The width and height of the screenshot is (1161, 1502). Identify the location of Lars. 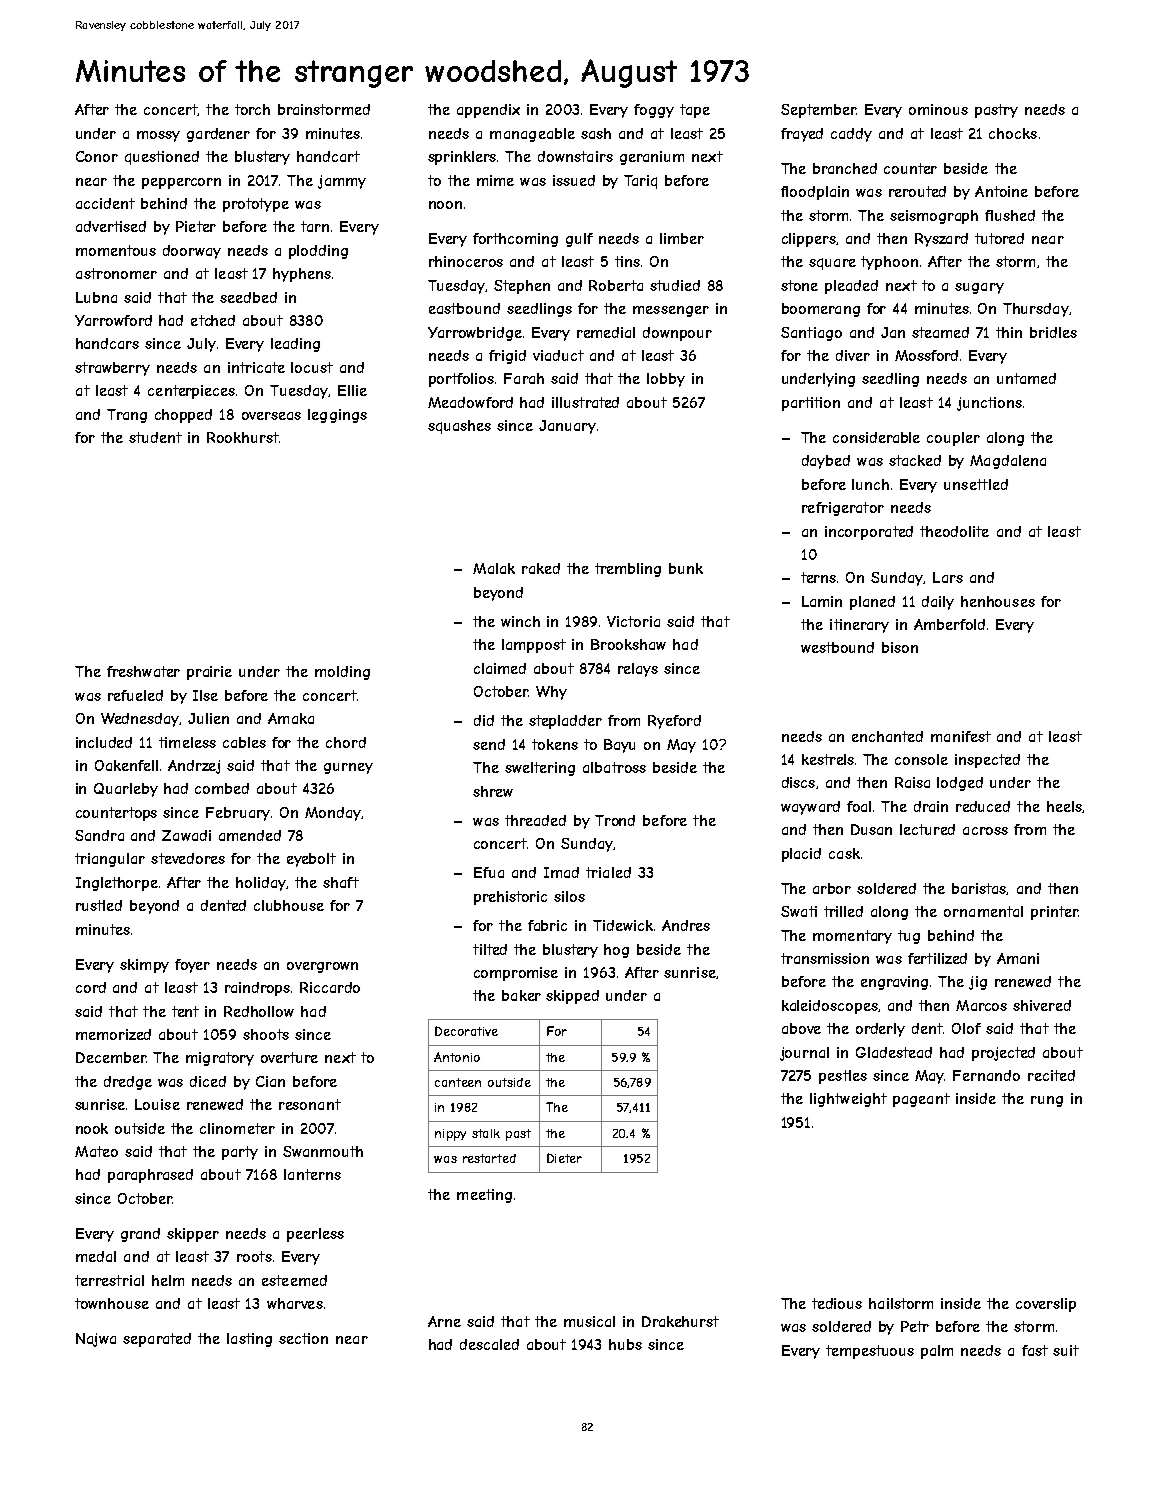
(948, 577).
